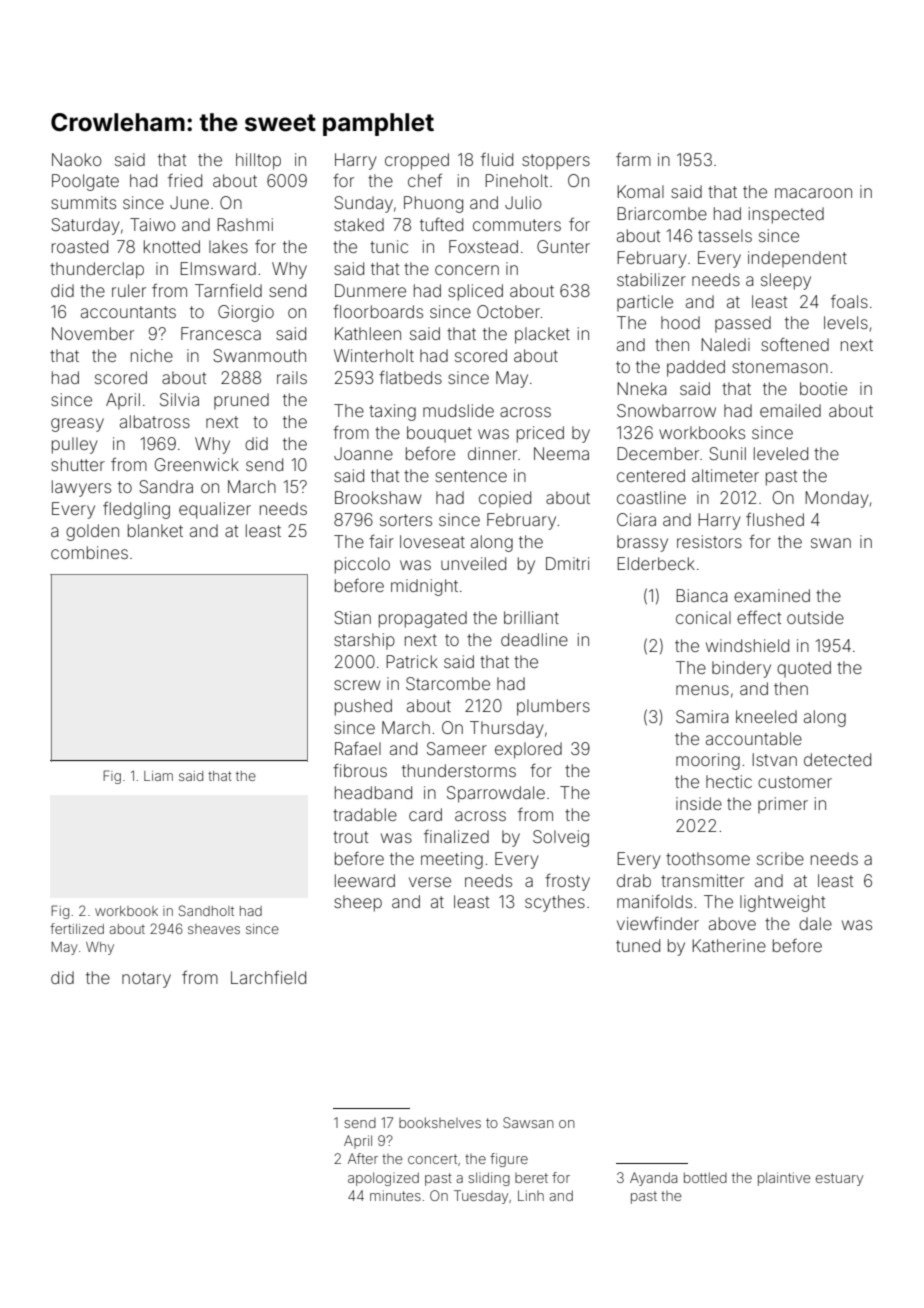  What do you see at coordinates (705, 1177) in the screenshot?
I see `bottled` at bounding box center [705, 1177].
